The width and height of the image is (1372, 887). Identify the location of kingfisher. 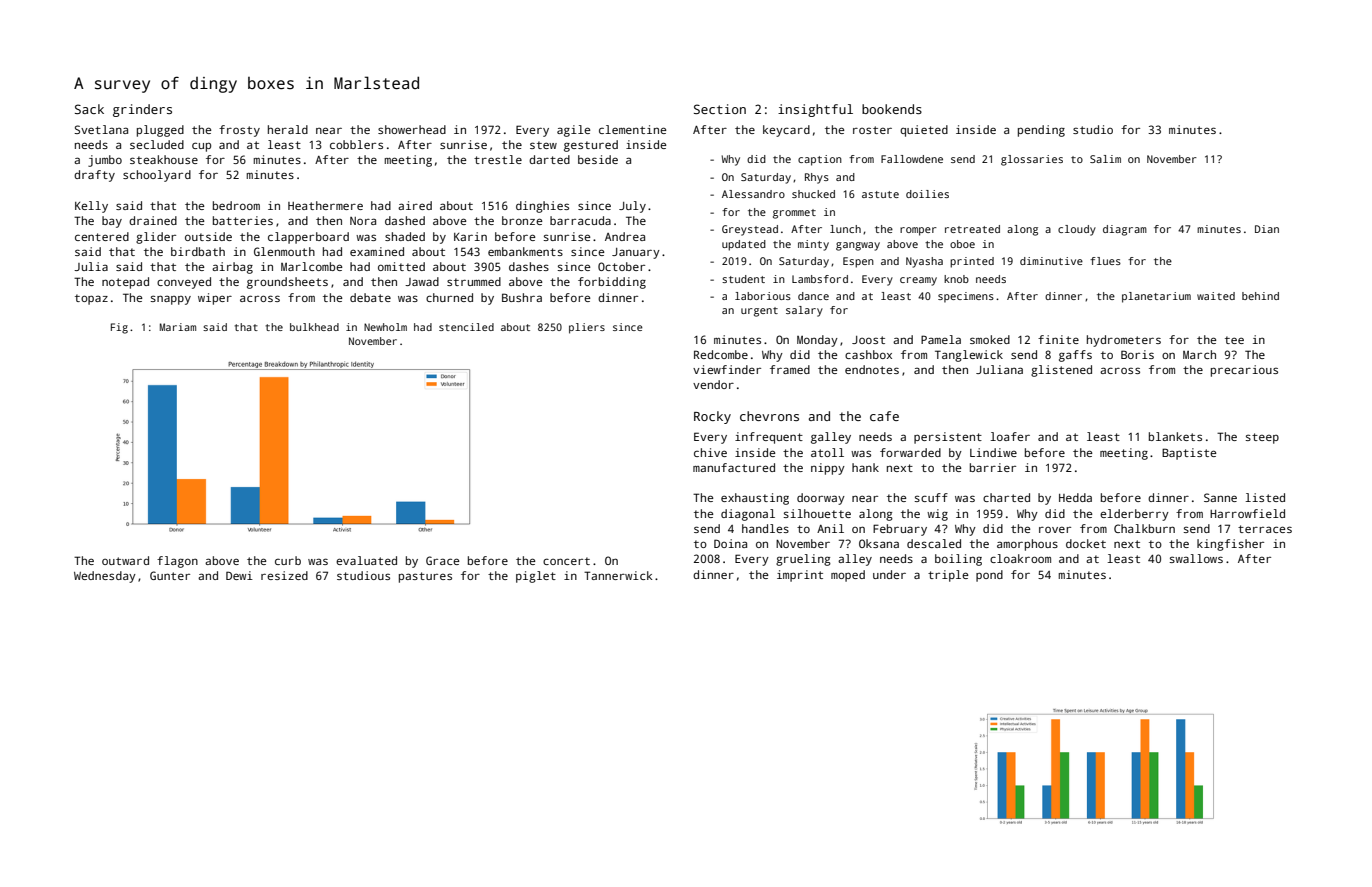
(1230, 545).
